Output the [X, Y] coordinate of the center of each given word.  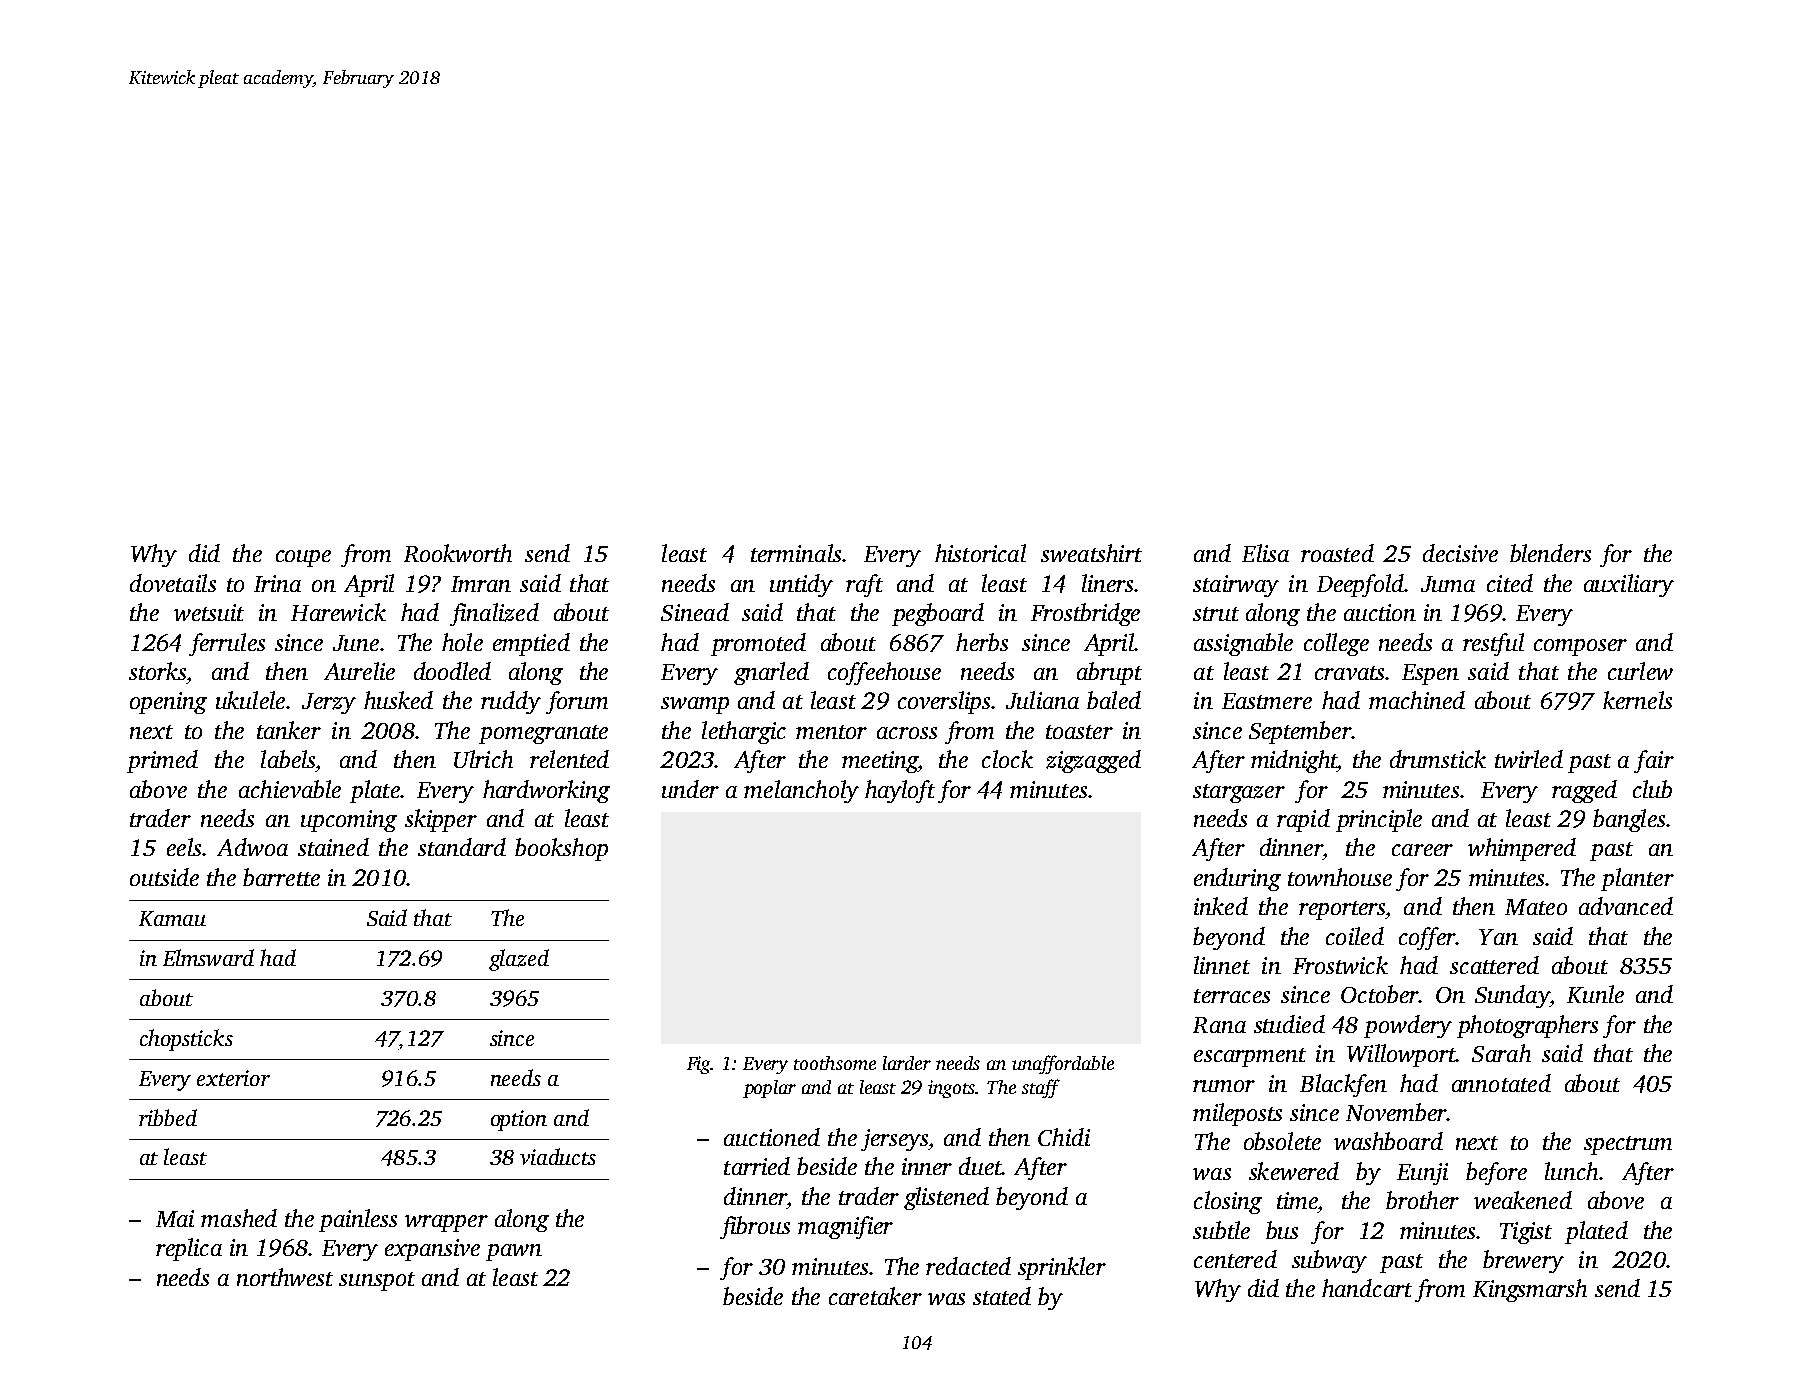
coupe [303, 558]
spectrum [1628, 1145]
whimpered [1522, 849]
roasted [1337, 553]
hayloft [900, 791]
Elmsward [208, 957]
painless [358, 1220]
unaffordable [1063, 1064]
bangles [1629, 820]
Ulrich [483, 759]
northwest [285, 1277]
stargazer [1239, 793]
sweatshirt [1091, 553]
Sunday [1512, 996]
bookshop [561, 849]
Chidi [1064, 1137]
